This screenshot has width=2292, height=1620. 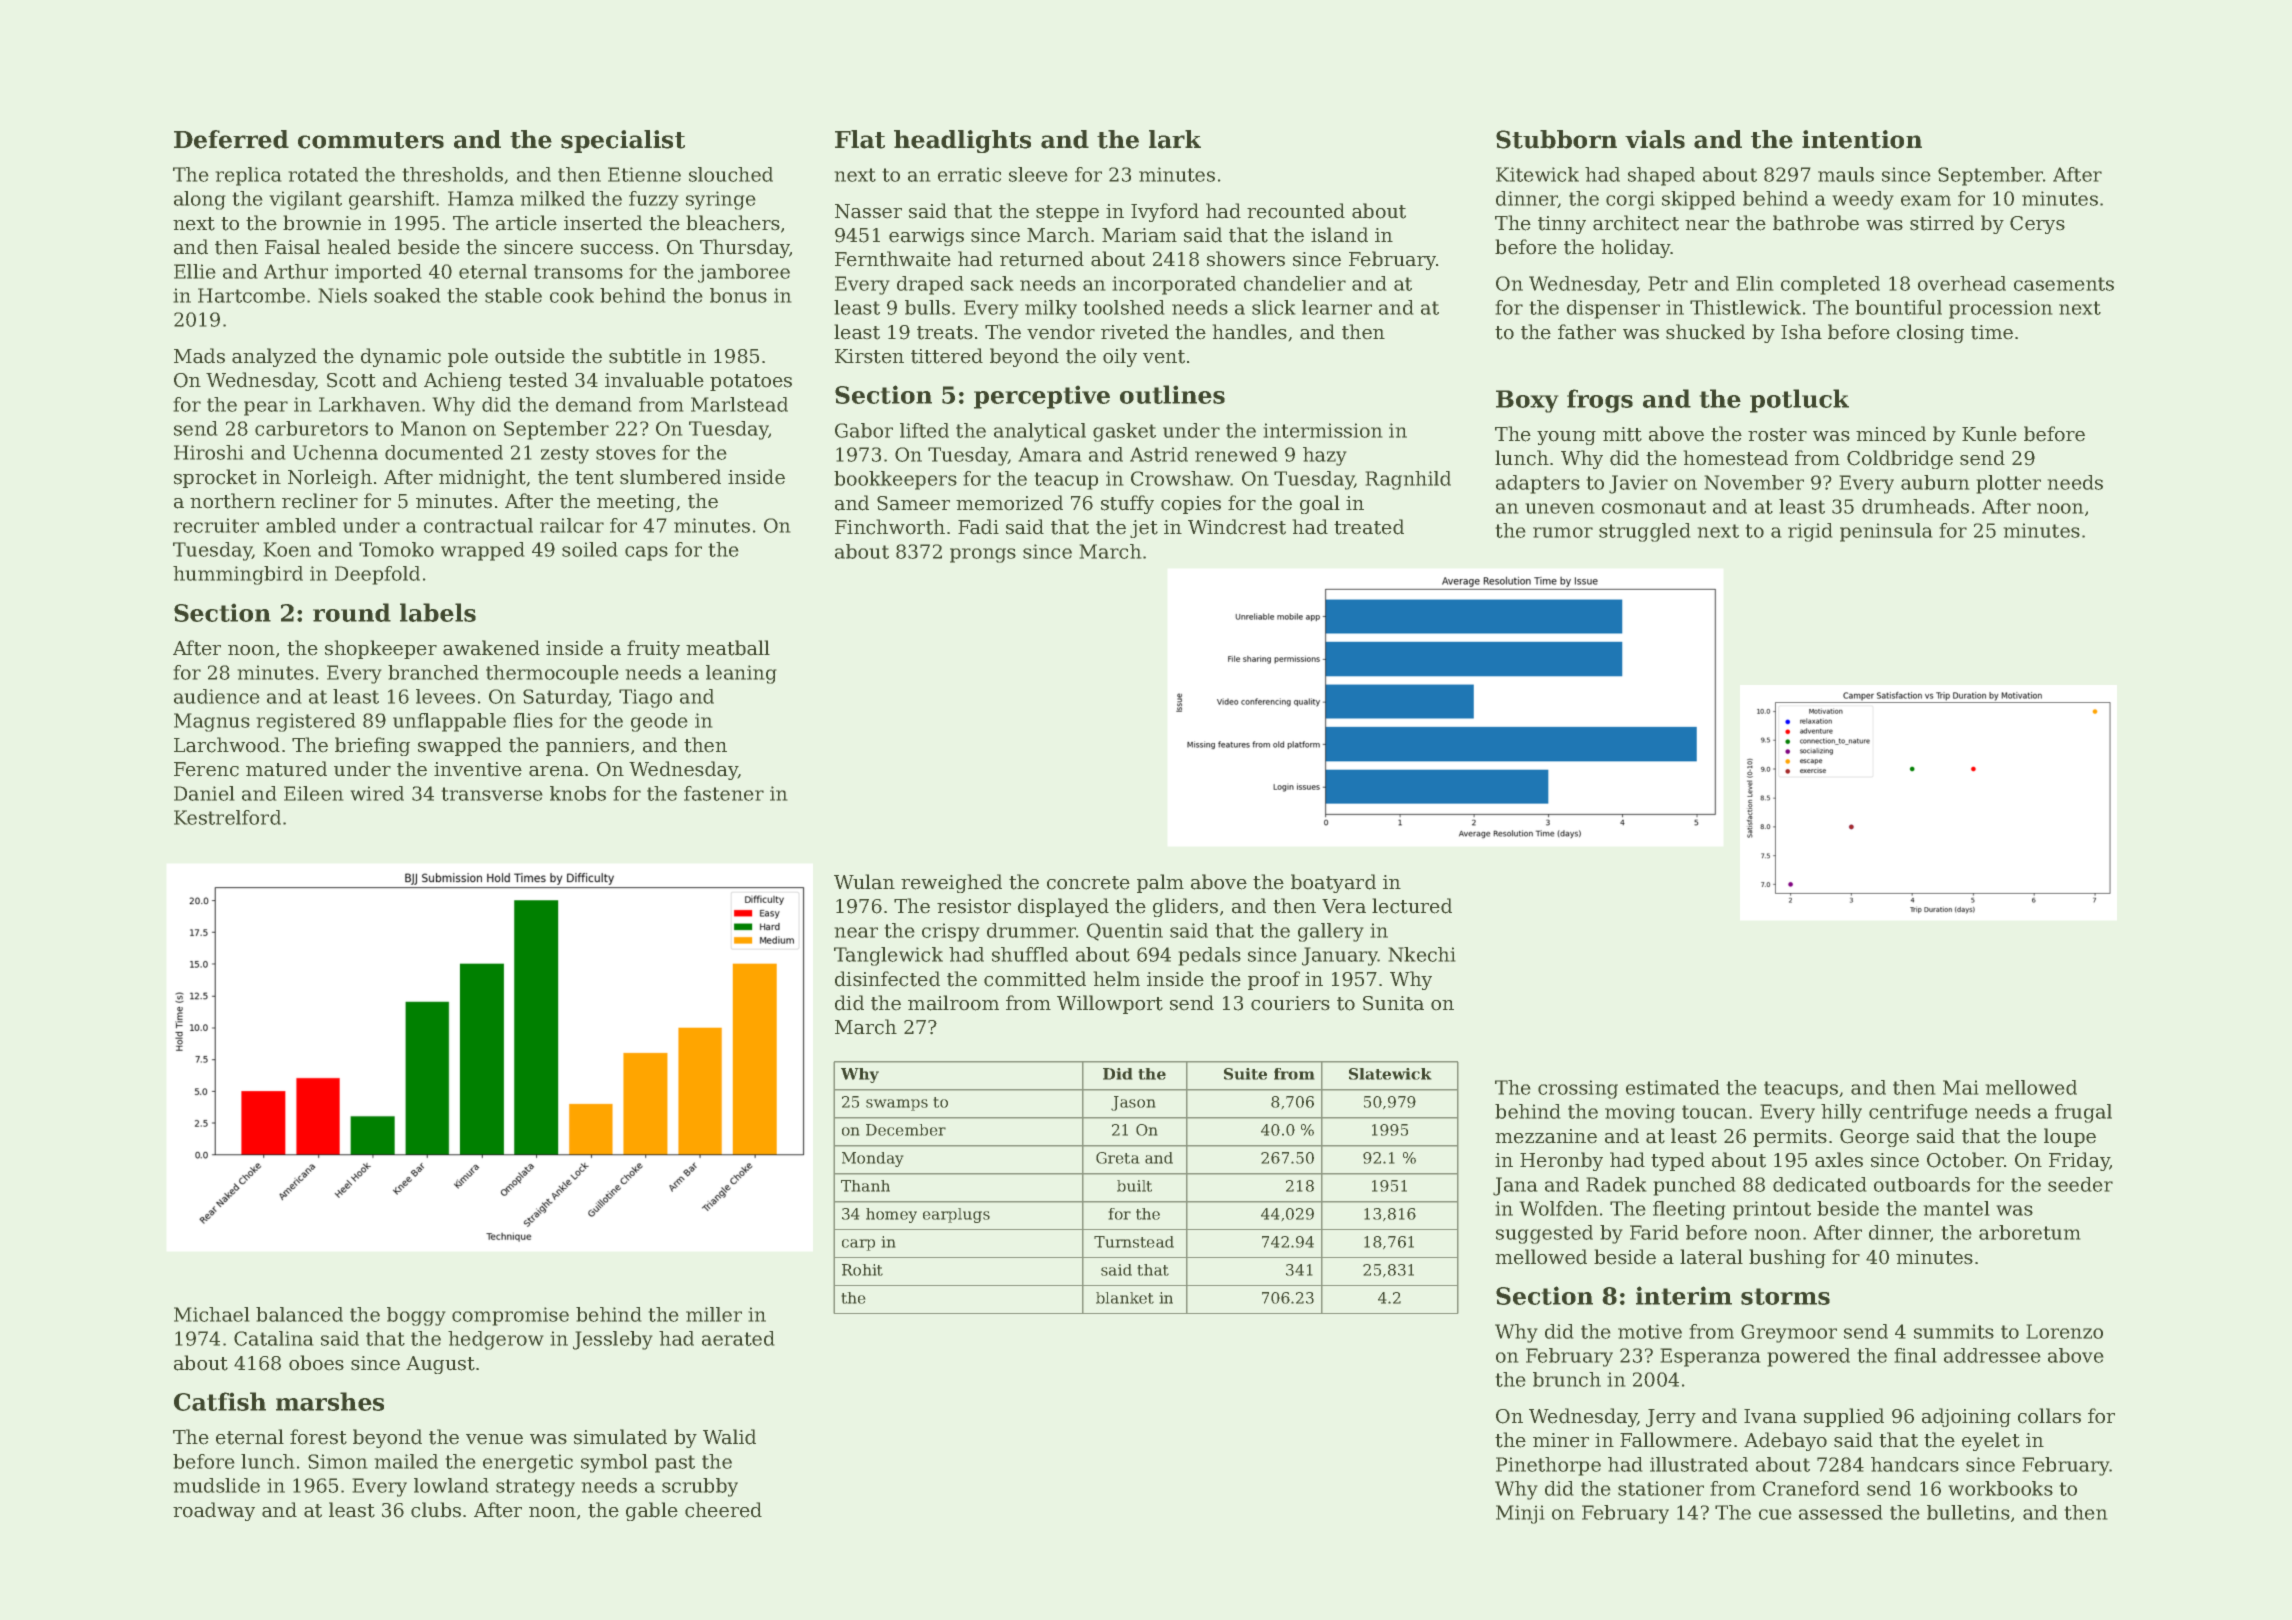 What do you see at coordinates (320, 501) in the screenshot?
I see `recliner` at bounding box center [320, 501].
